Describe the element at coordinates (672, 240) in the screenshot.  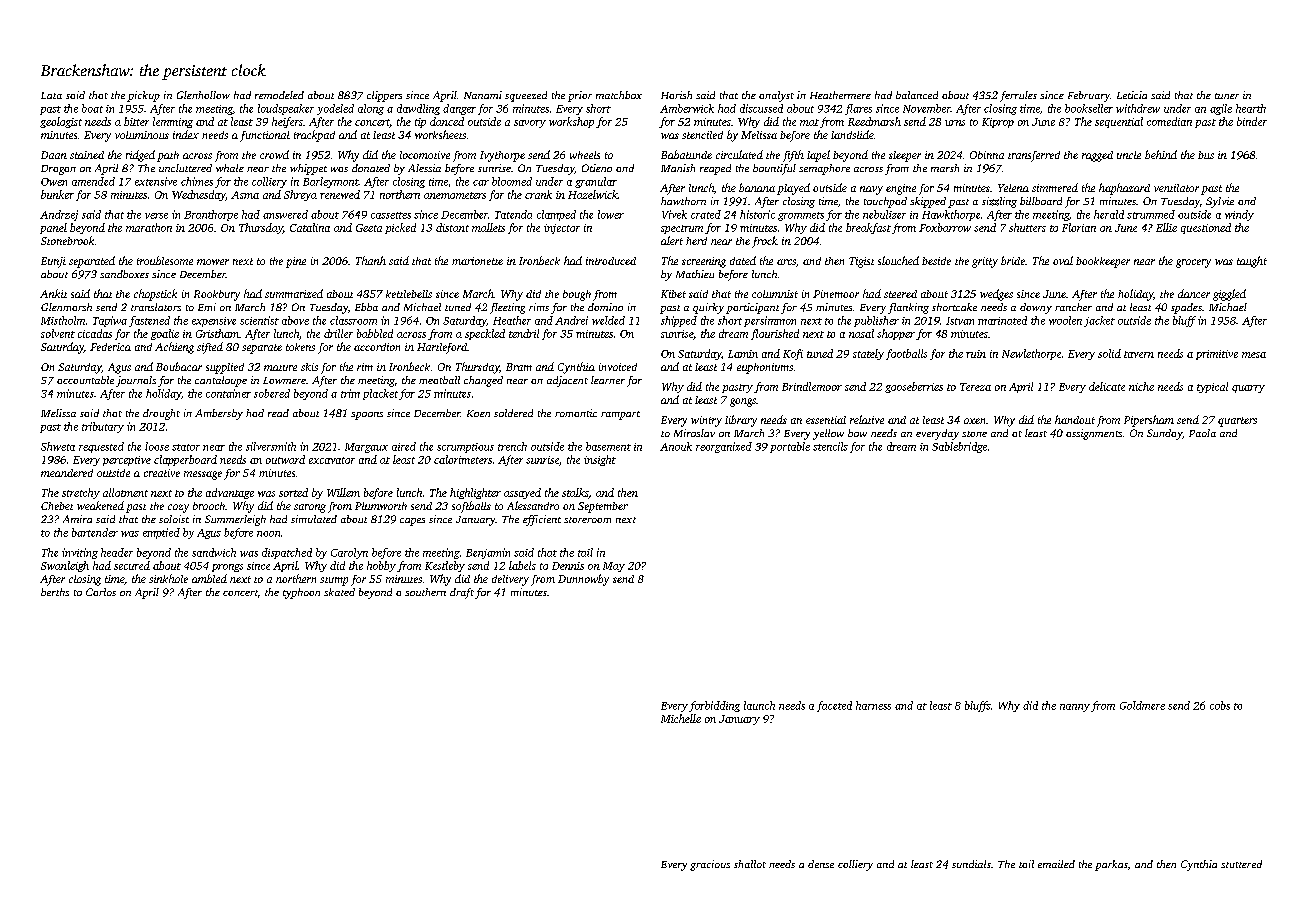
I see `alert` at that location.
